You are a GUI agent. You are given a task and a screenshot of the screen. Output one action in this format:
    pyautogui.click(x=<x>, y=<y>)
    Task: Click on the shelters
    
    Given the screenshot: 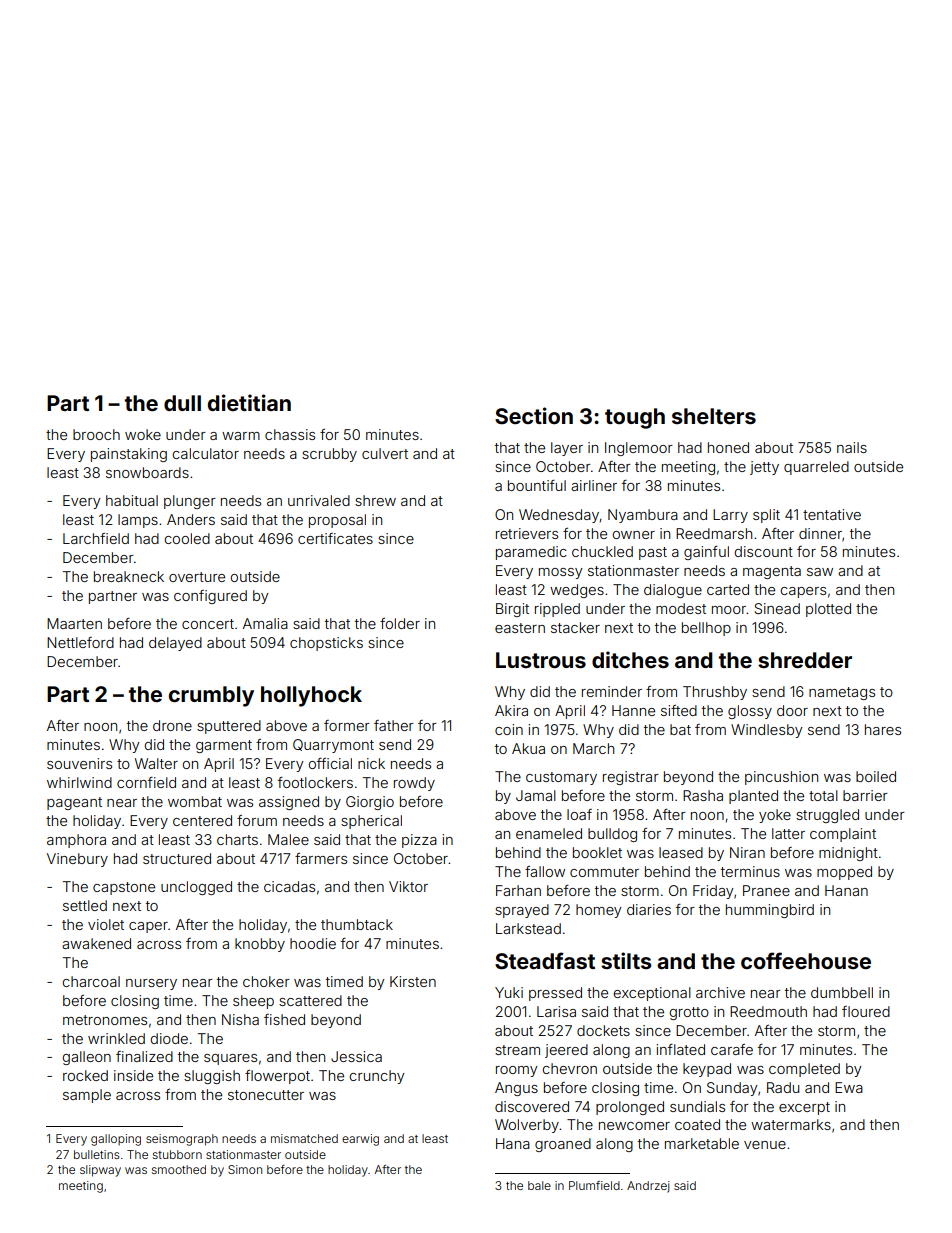 What is the action you would take?
    pyautogui.click(x=714, y=416)
